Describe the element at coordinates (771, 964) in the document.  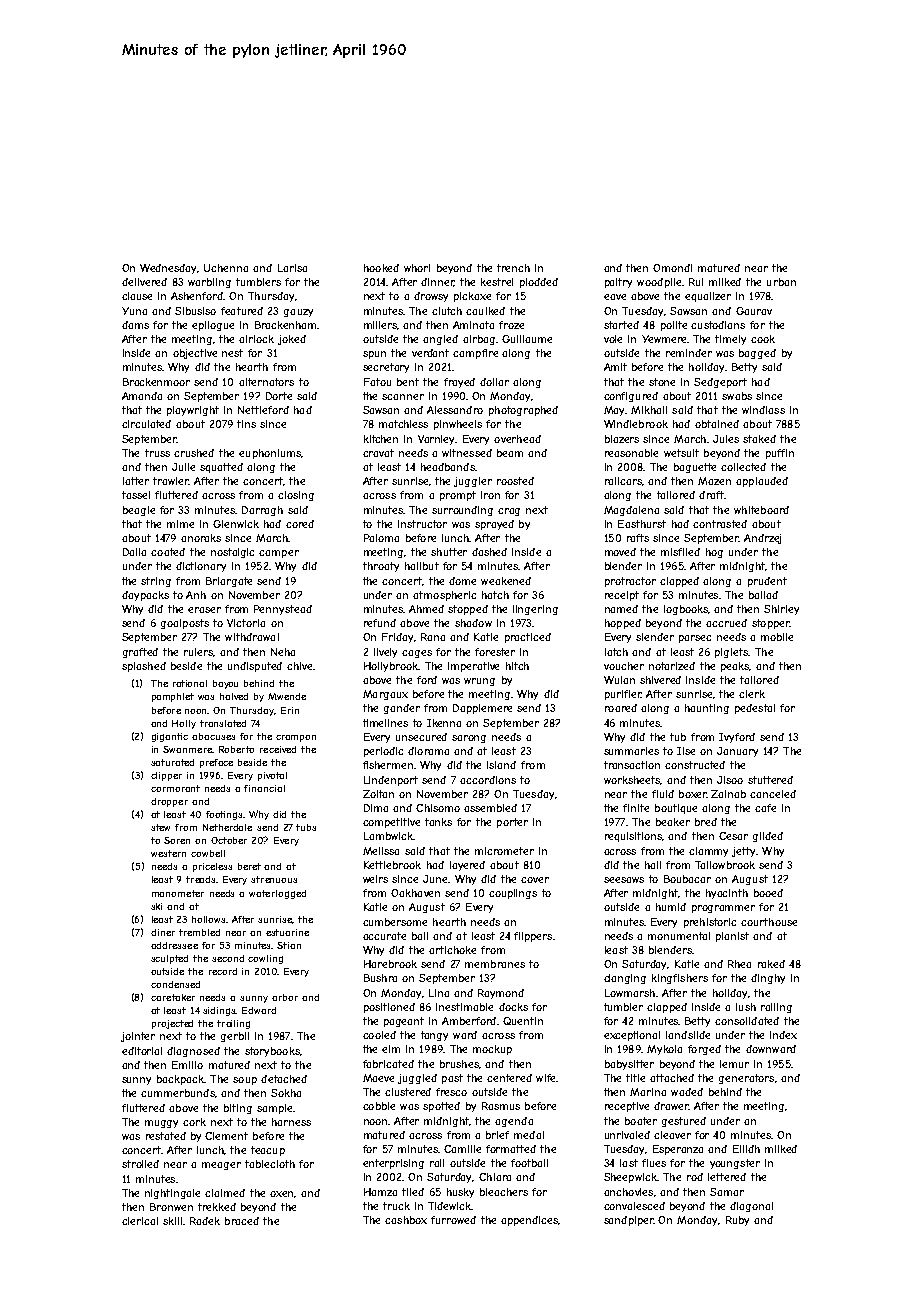
I see `raked` at that location.
